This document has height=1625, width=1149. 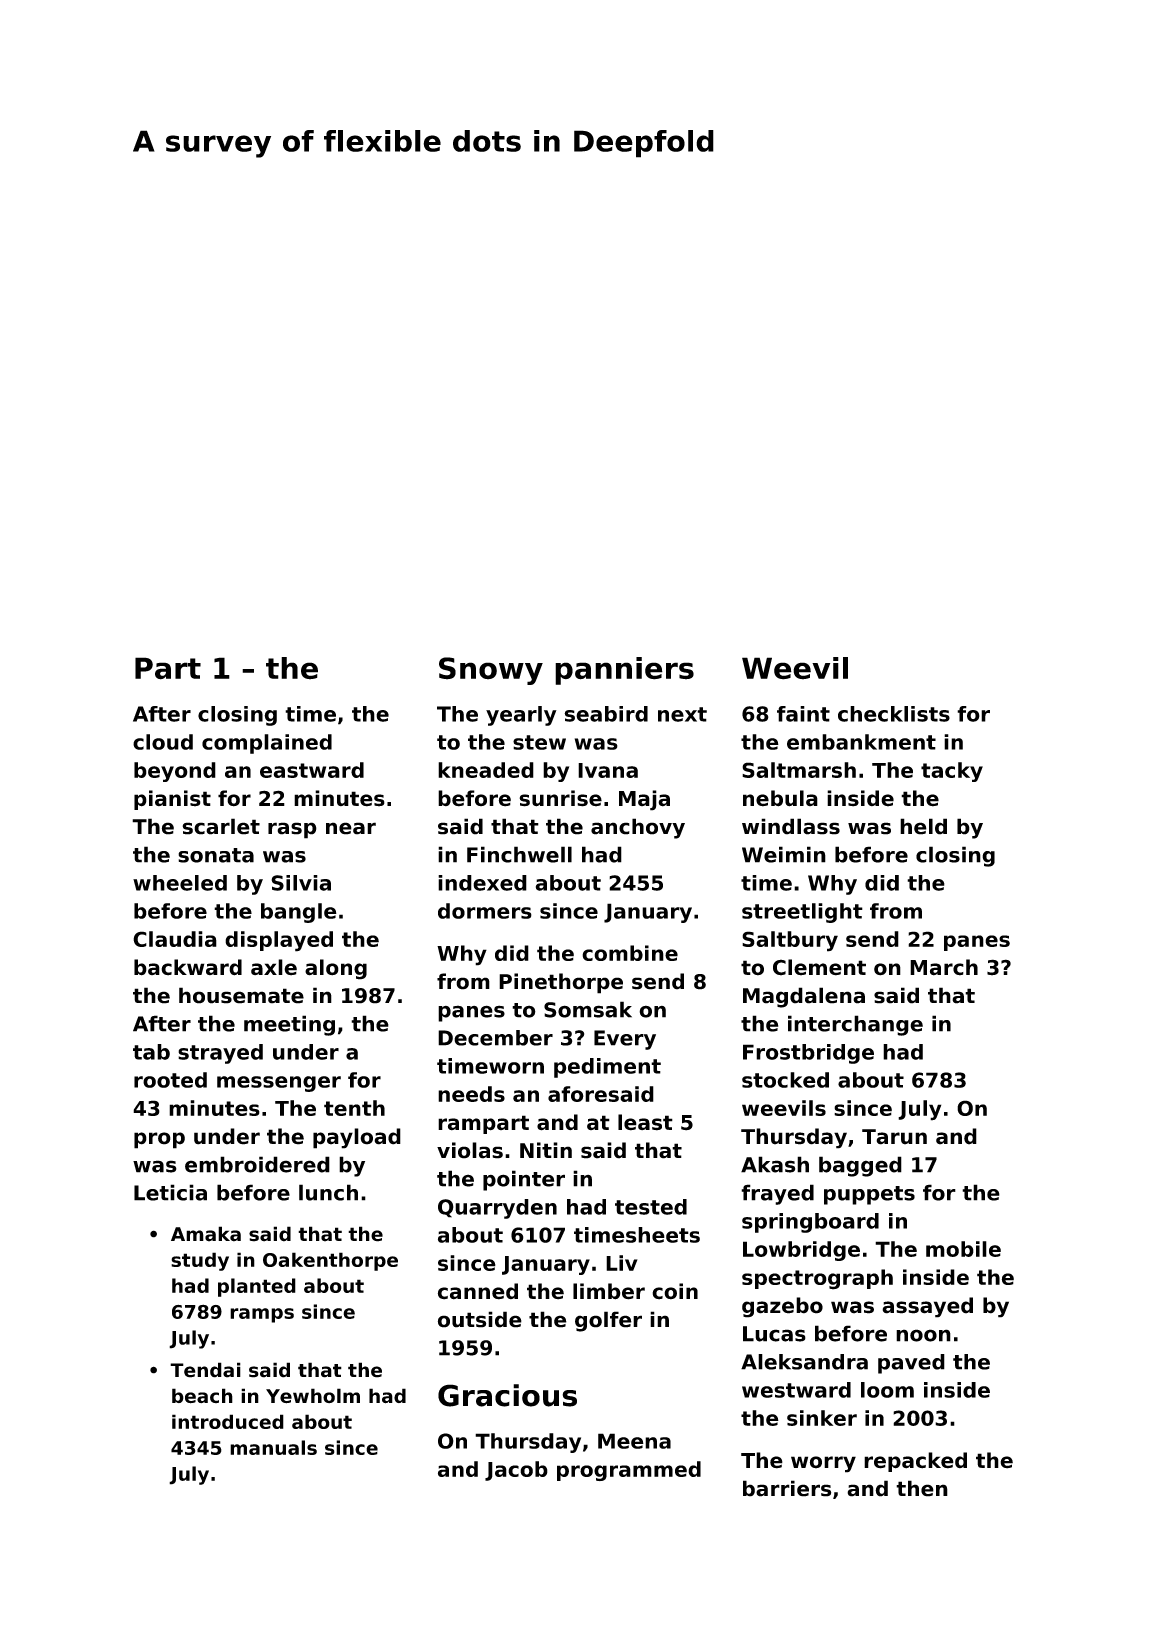 What do you see at coordinates (273, 1447) in the document?
I see `manuals` at bounding box center [273, 1447].
